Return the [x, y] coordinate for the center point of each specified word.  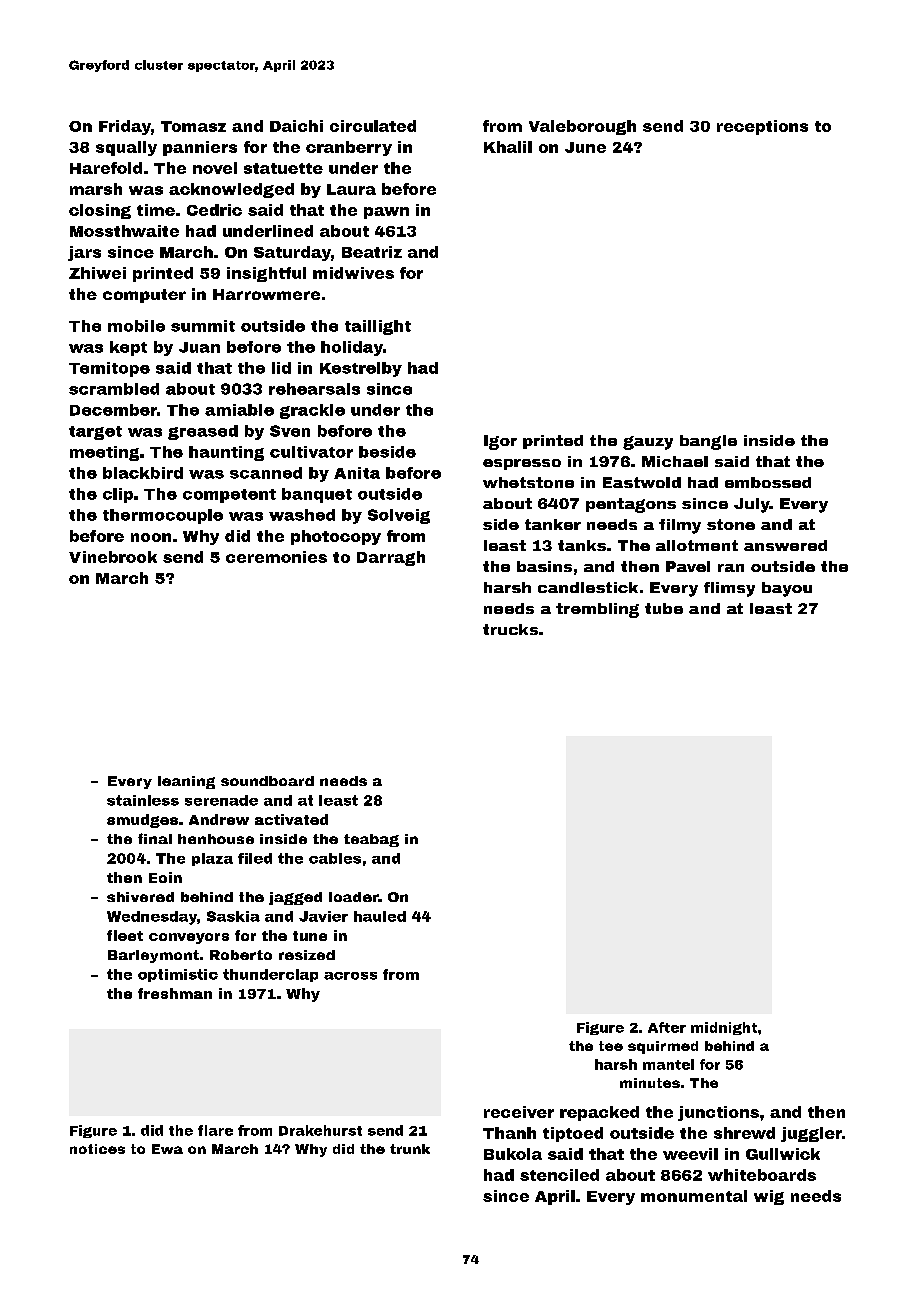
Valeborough [582, 127]
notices [97, 1149]
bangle [708, 442]
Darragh [391, 558]
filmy [680, 526]
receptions [762, 127]
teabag [371, 840]
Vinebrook [113, 557]
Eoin [165, 877]
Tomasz [193, 126]
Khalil [508, 147]
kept [128, 348]
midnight [724, 1028]
